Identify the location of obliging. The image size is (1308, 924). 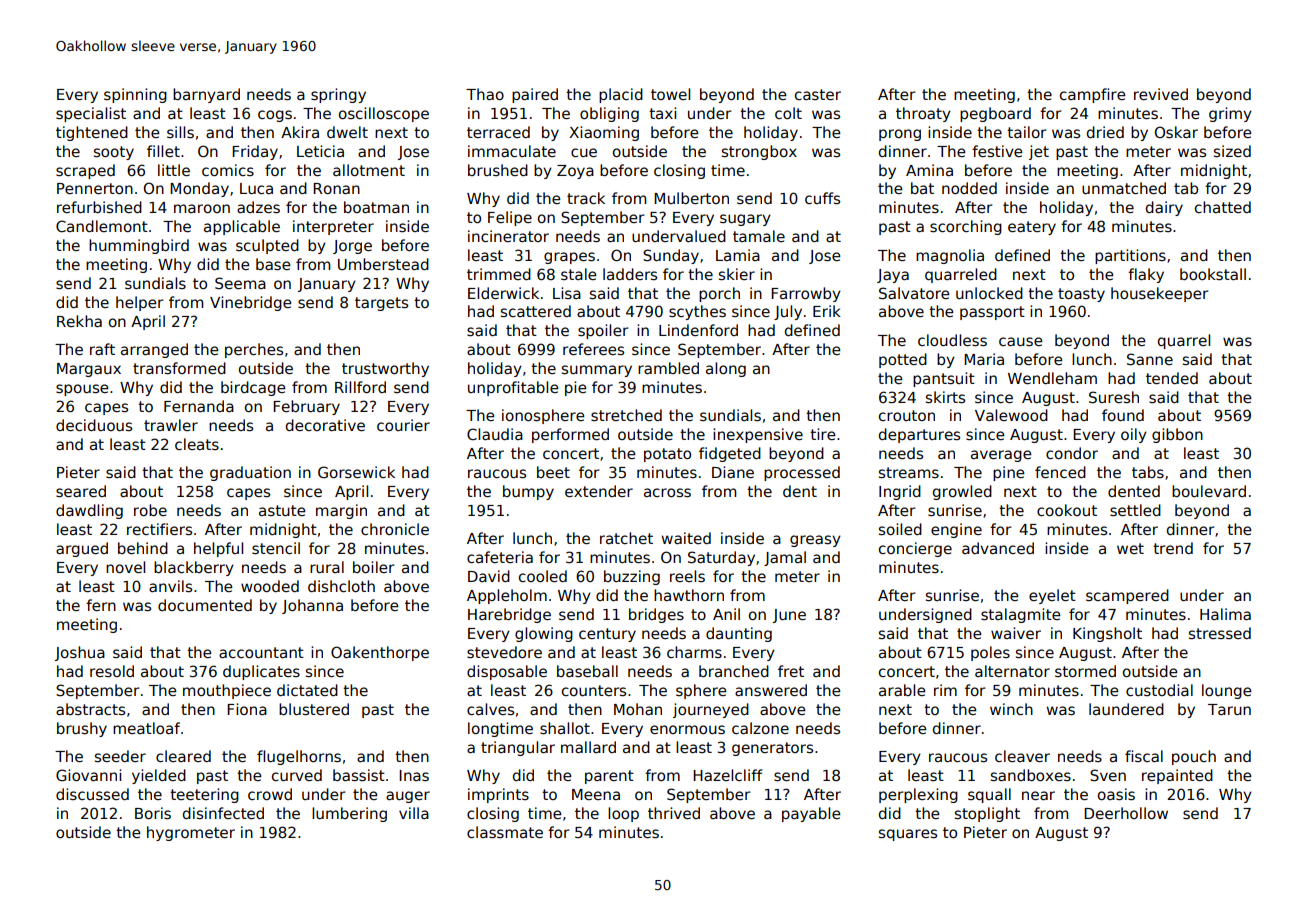
(609, 114).
